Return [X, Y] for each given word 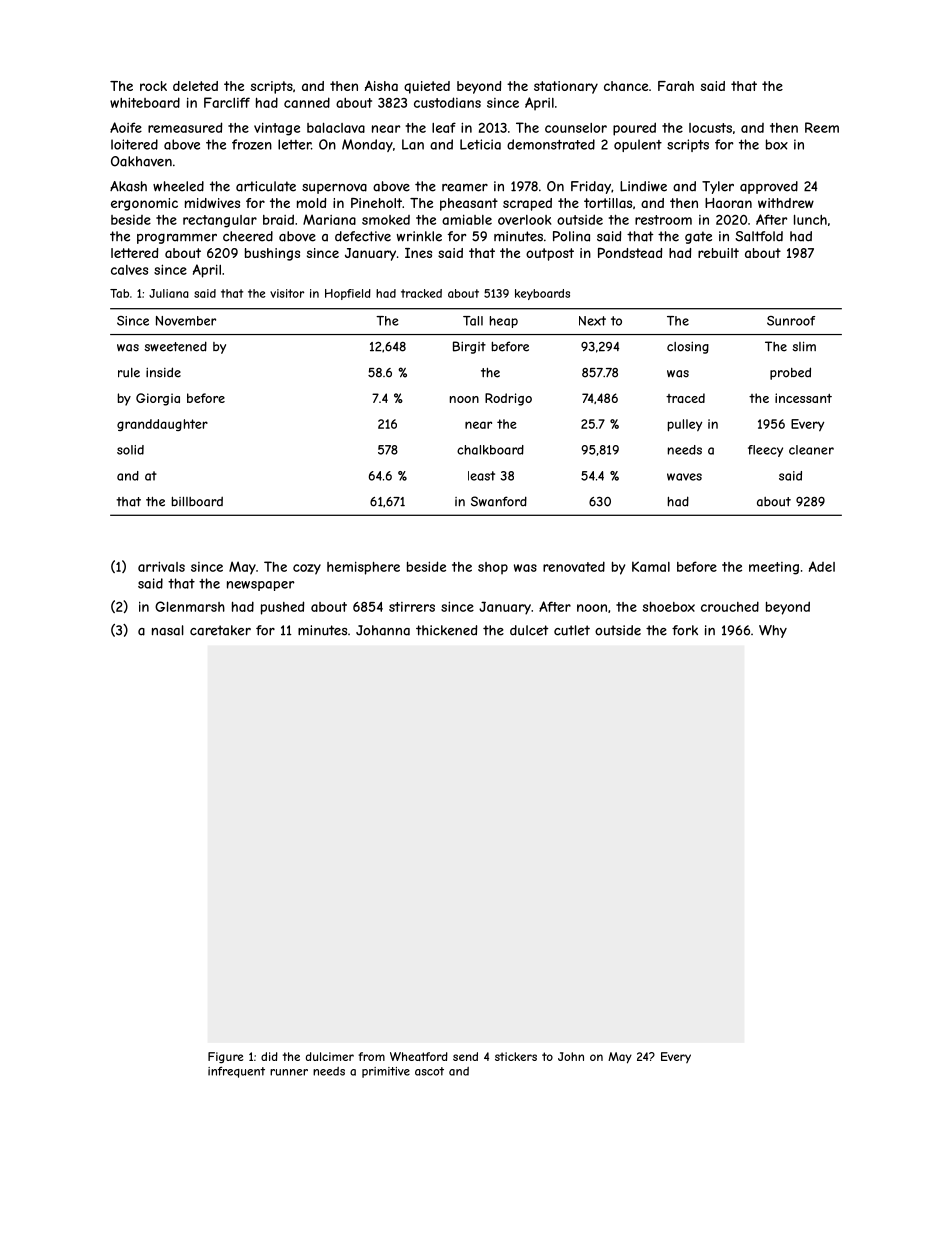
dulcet [529, 630]
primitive [386, 1072]
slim [804, 346]
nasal [168, 630]
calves [129, 270]
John [571, 1056]
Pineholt [376, 203]
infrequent [236, 1072]
